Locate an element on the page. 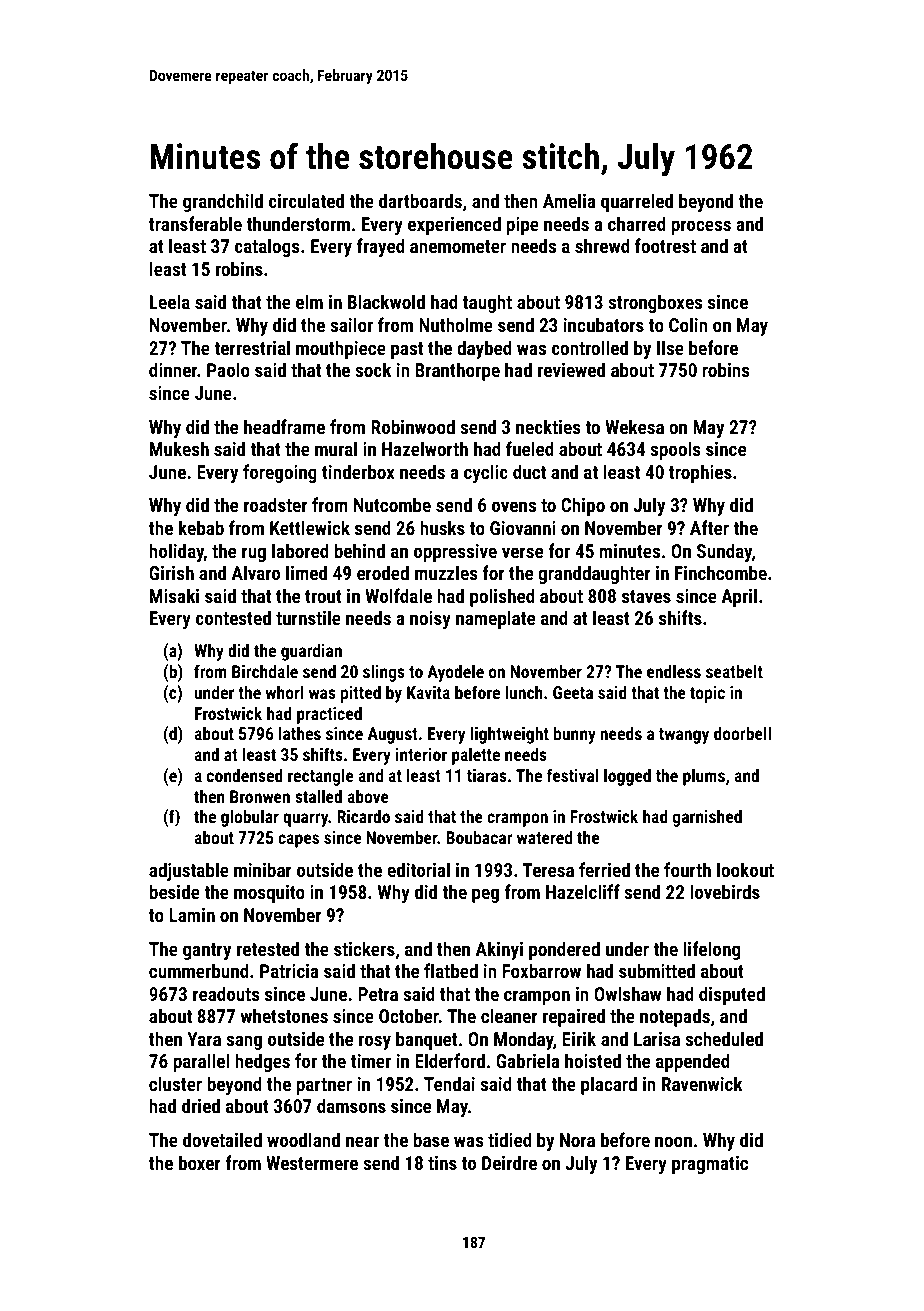  elm is located at coordinates (309, 301).
